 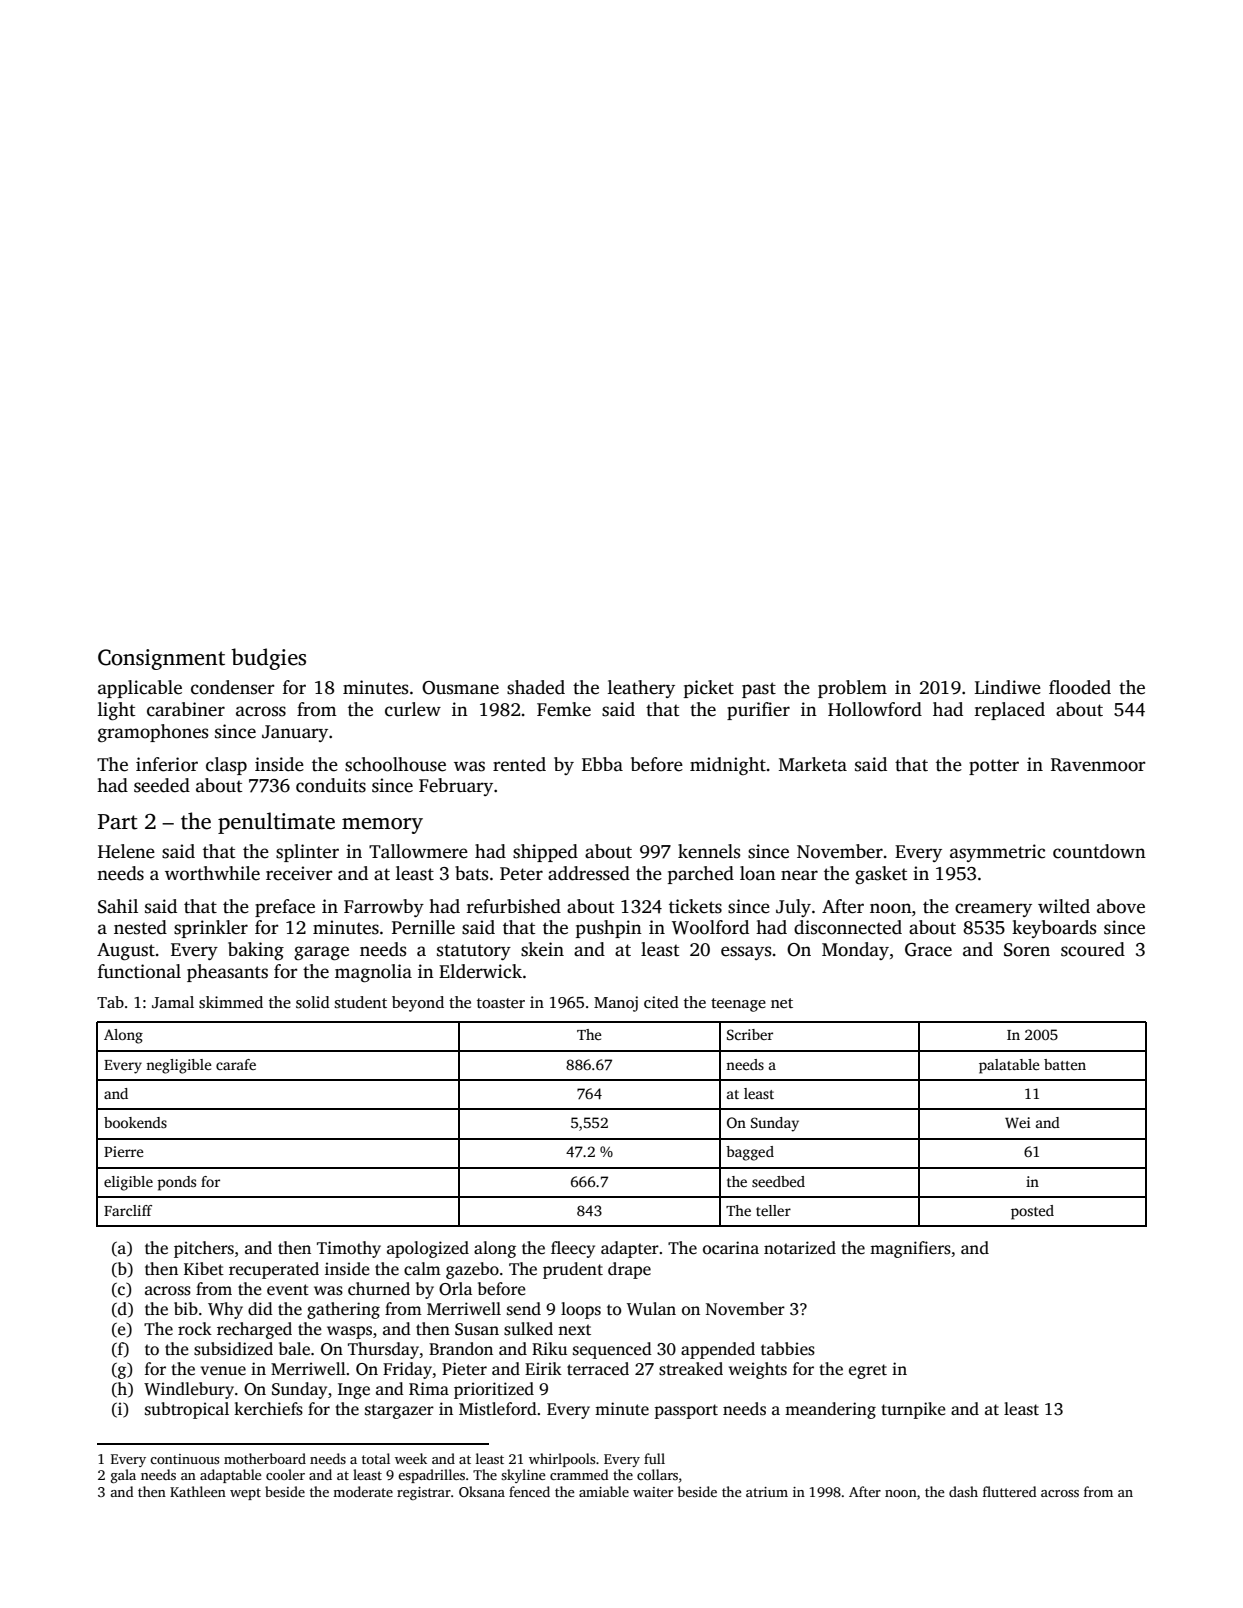 I want to click on applicable, so click(x=140, y=689).
